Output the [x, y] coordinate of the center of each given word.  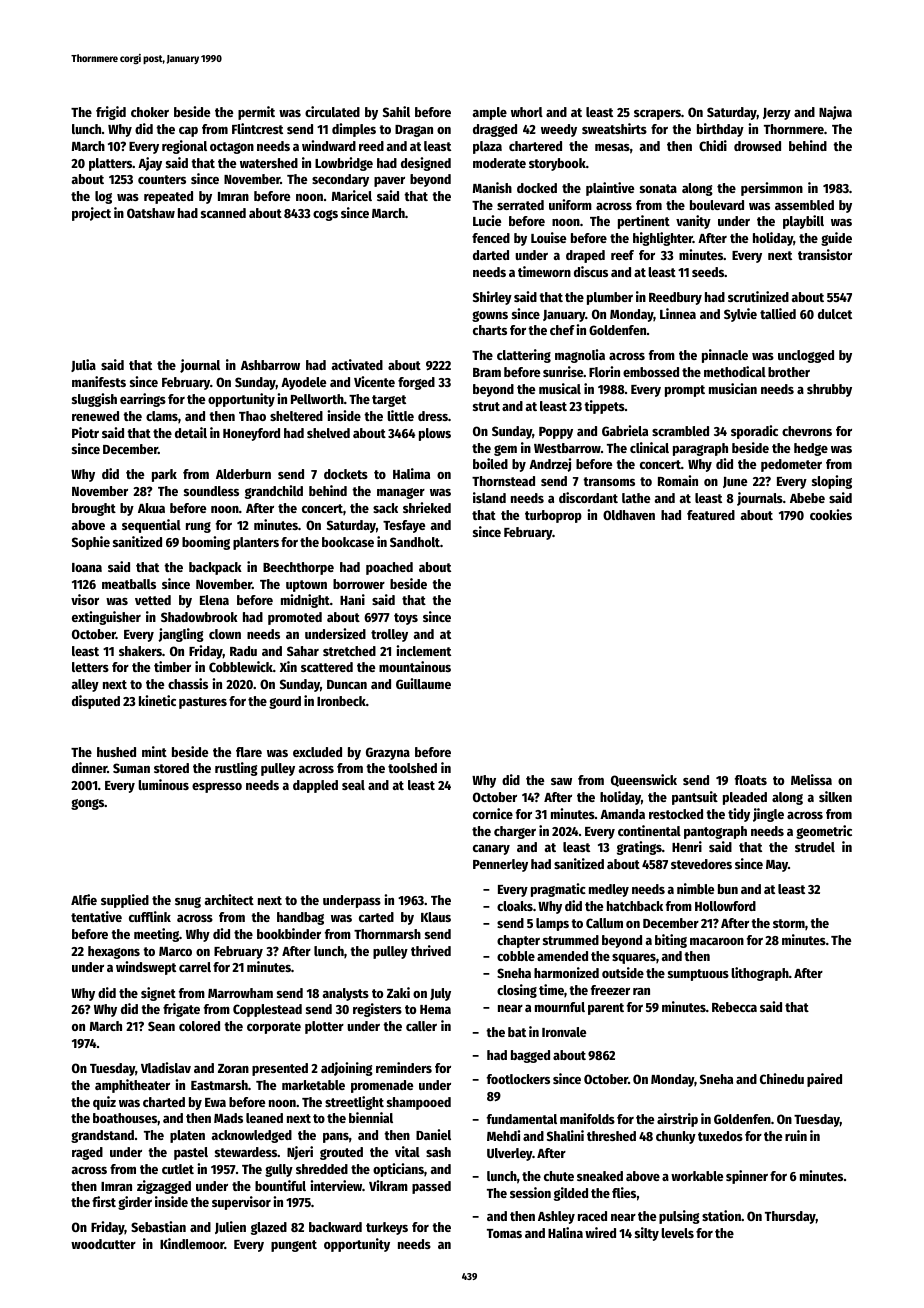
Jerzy [777, 114]
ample [490, 113]
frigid [111, 113]
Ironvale [564, 1032]
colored [199, 1026]
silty [647, 1234]
